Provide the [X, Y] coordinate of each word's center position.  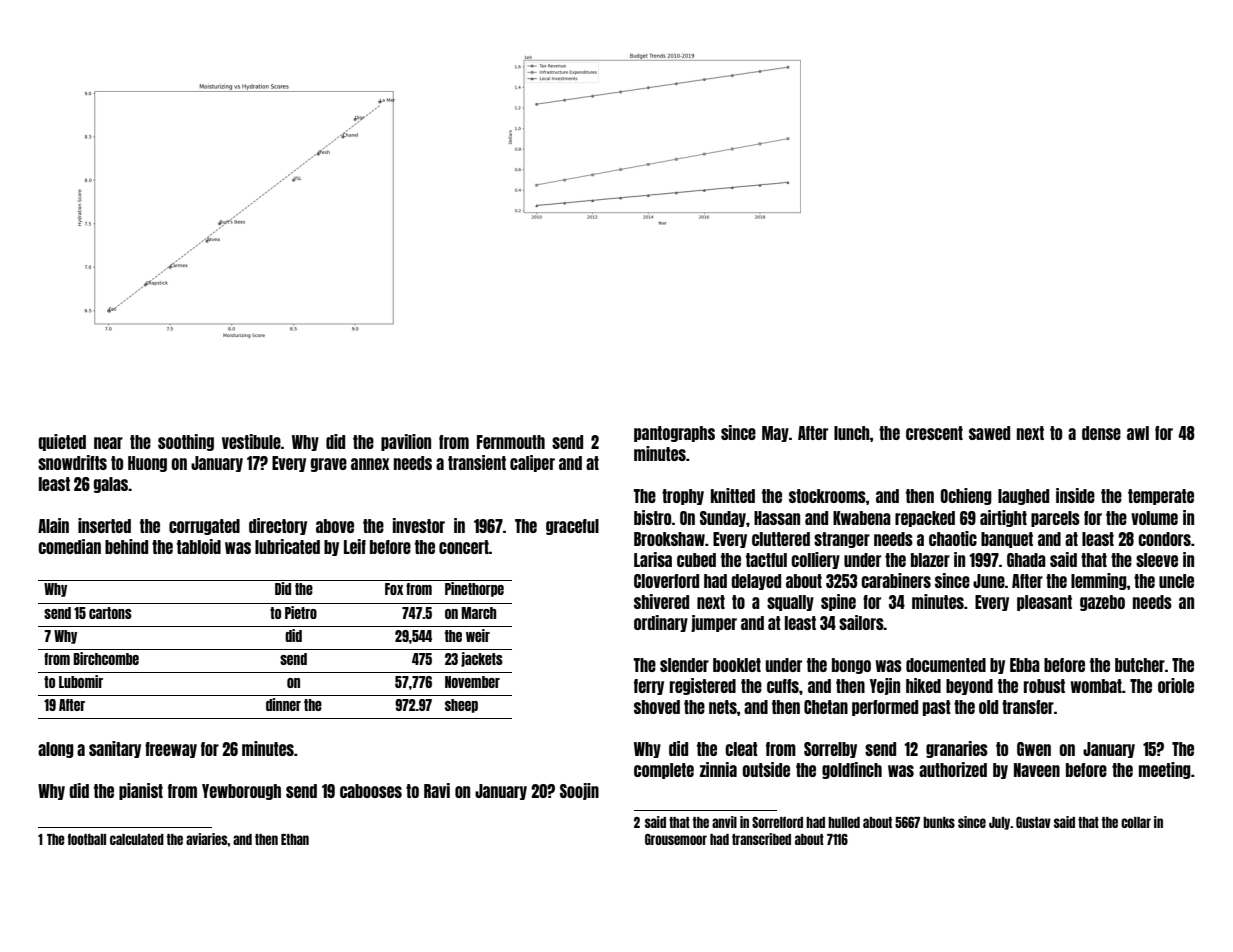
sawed [989, 433]
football [87, 839]
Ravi [437, 790]
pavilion [406, 442]
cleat [741, 749]
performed [885, 708]
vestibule [251, 441]
